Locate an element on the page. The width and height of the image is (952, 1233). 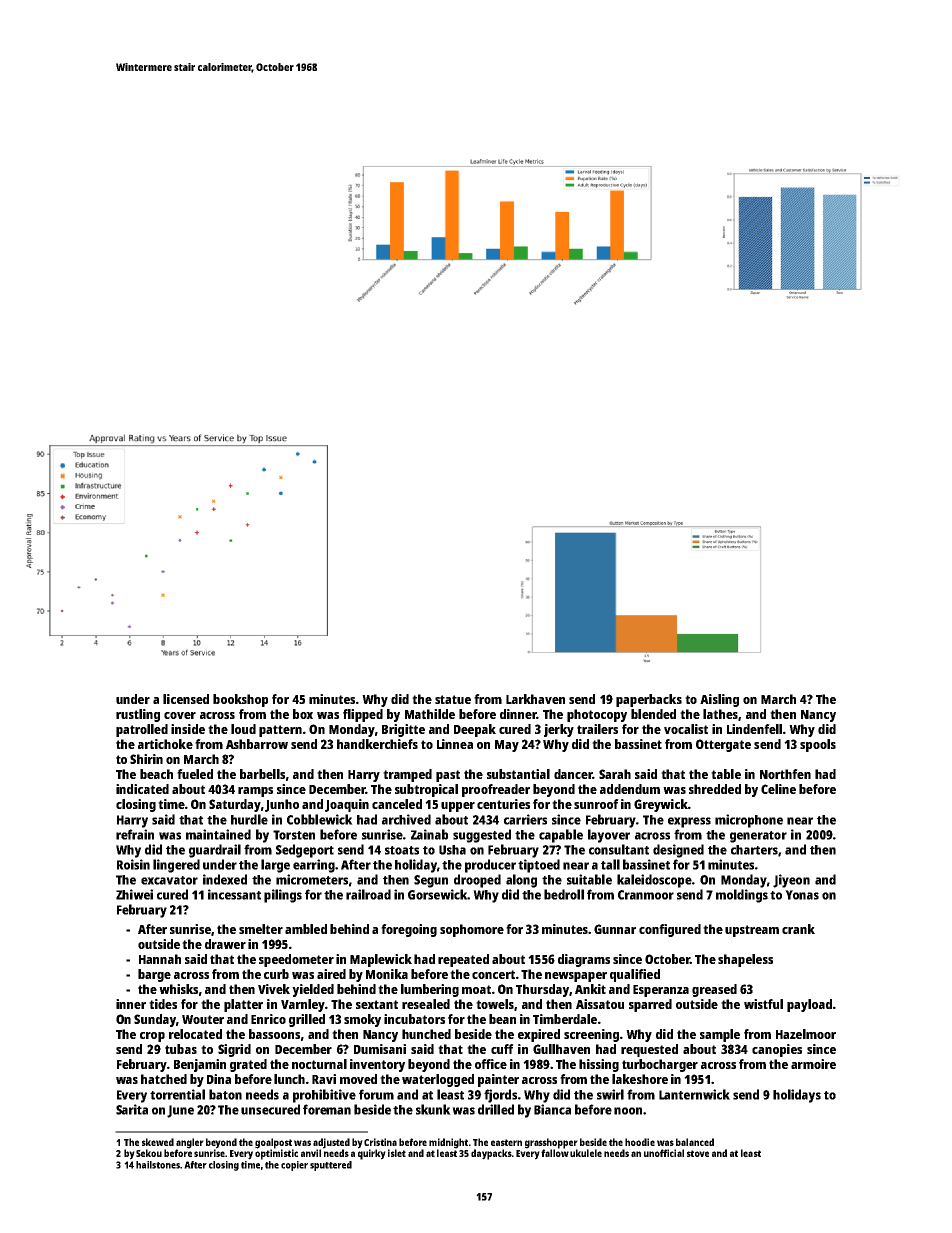
statue is located at coordinates (453, 699).
